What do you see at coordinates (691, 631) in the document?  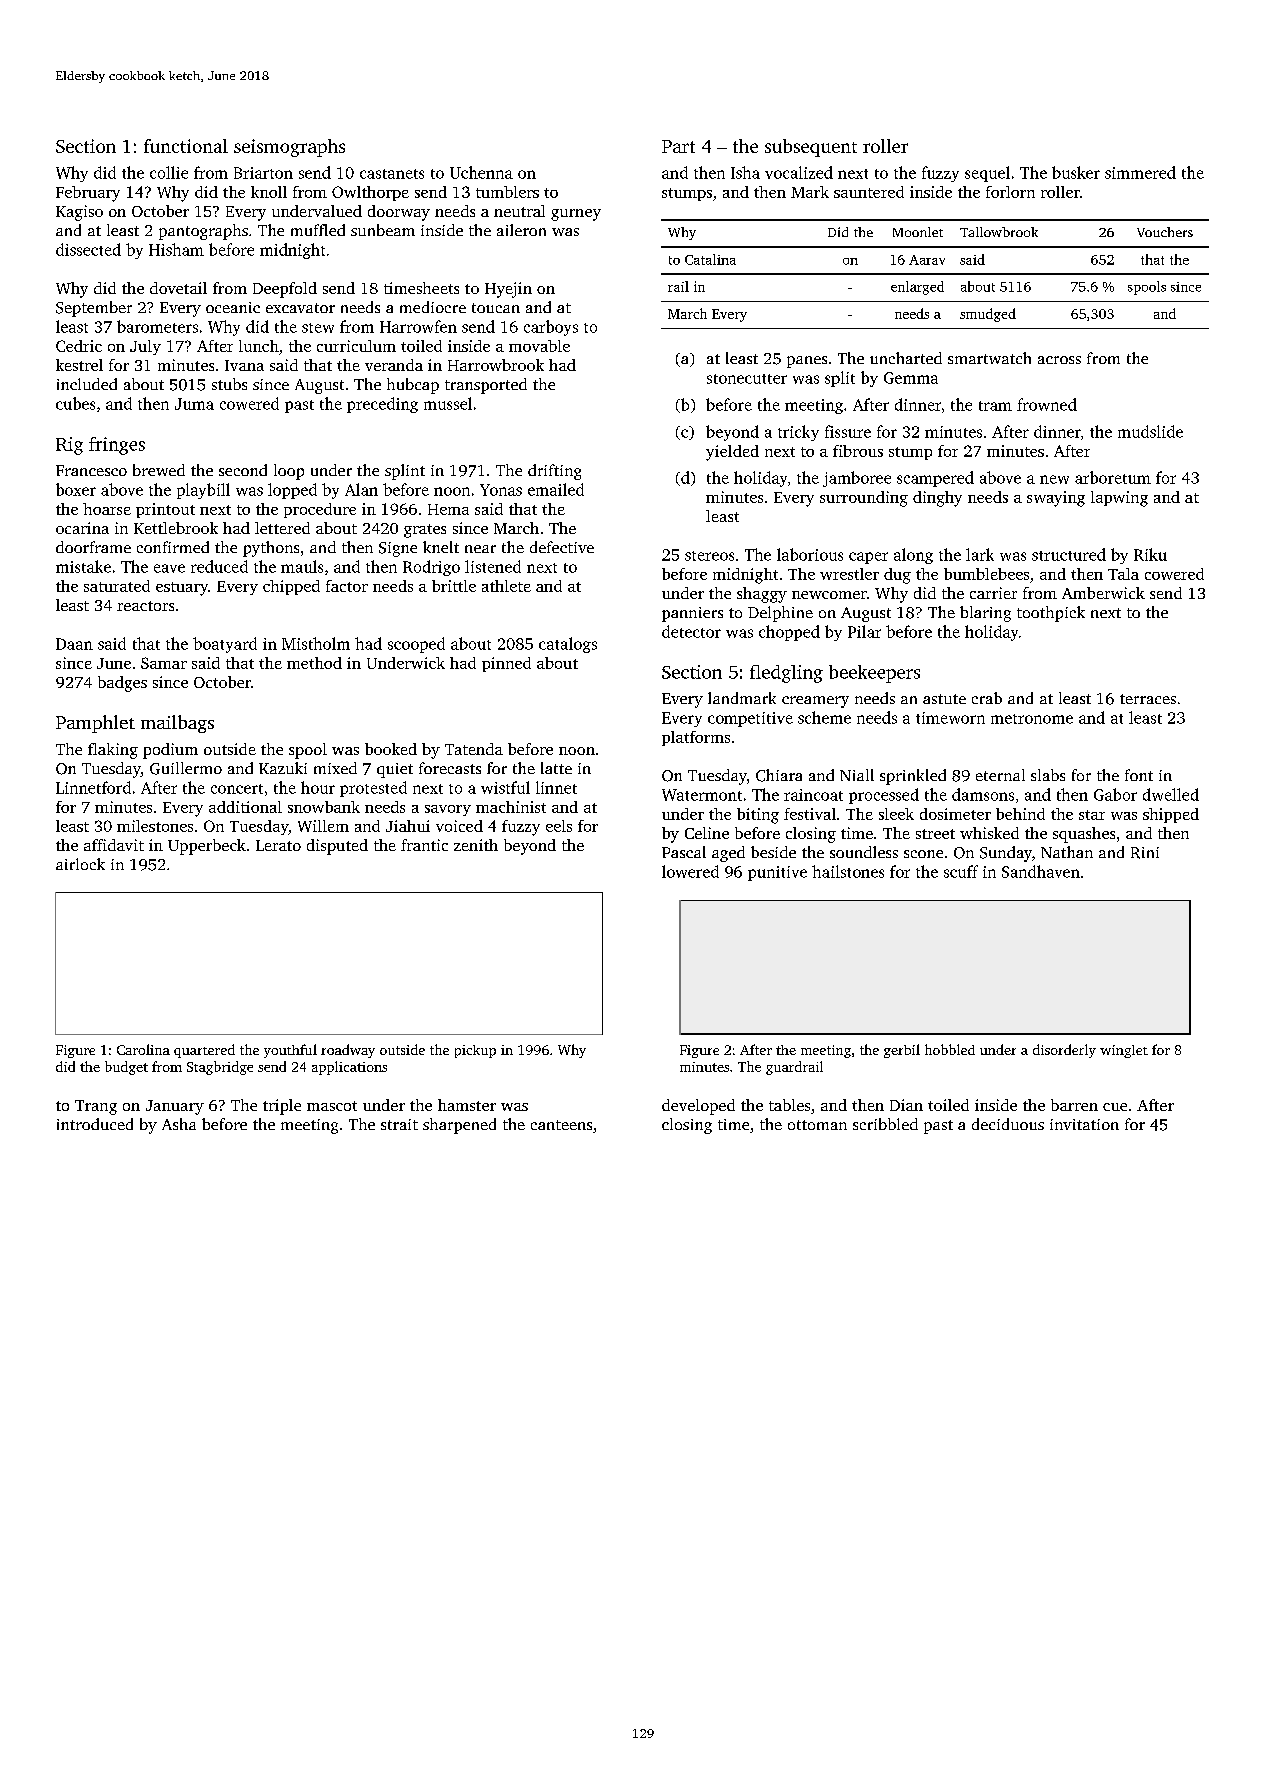 I see `detector` at bounding box center [691, 631].
